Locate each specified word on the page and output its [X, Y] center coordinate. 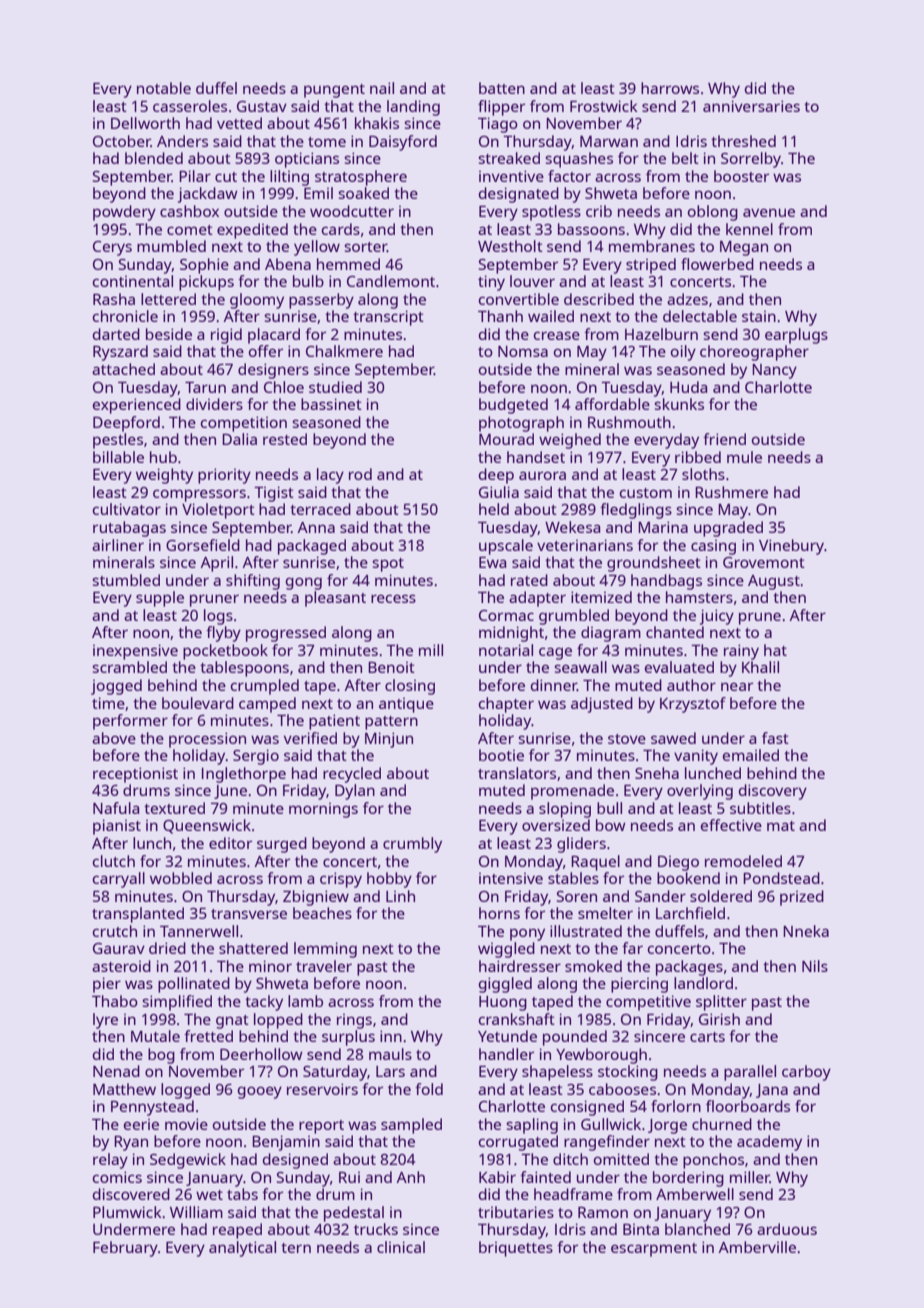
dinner [554, 685]
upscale [506, 547]
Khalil [760, 667]
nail [382, 88]
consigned [587, 1108]
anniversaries [751, 106]
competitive [648, 1003]
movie [186, 1124]
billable [118, 457]
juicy [717, 617]
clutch [114, 861]
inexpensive [135, 652]
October [122, 141]
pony [527, 934]
